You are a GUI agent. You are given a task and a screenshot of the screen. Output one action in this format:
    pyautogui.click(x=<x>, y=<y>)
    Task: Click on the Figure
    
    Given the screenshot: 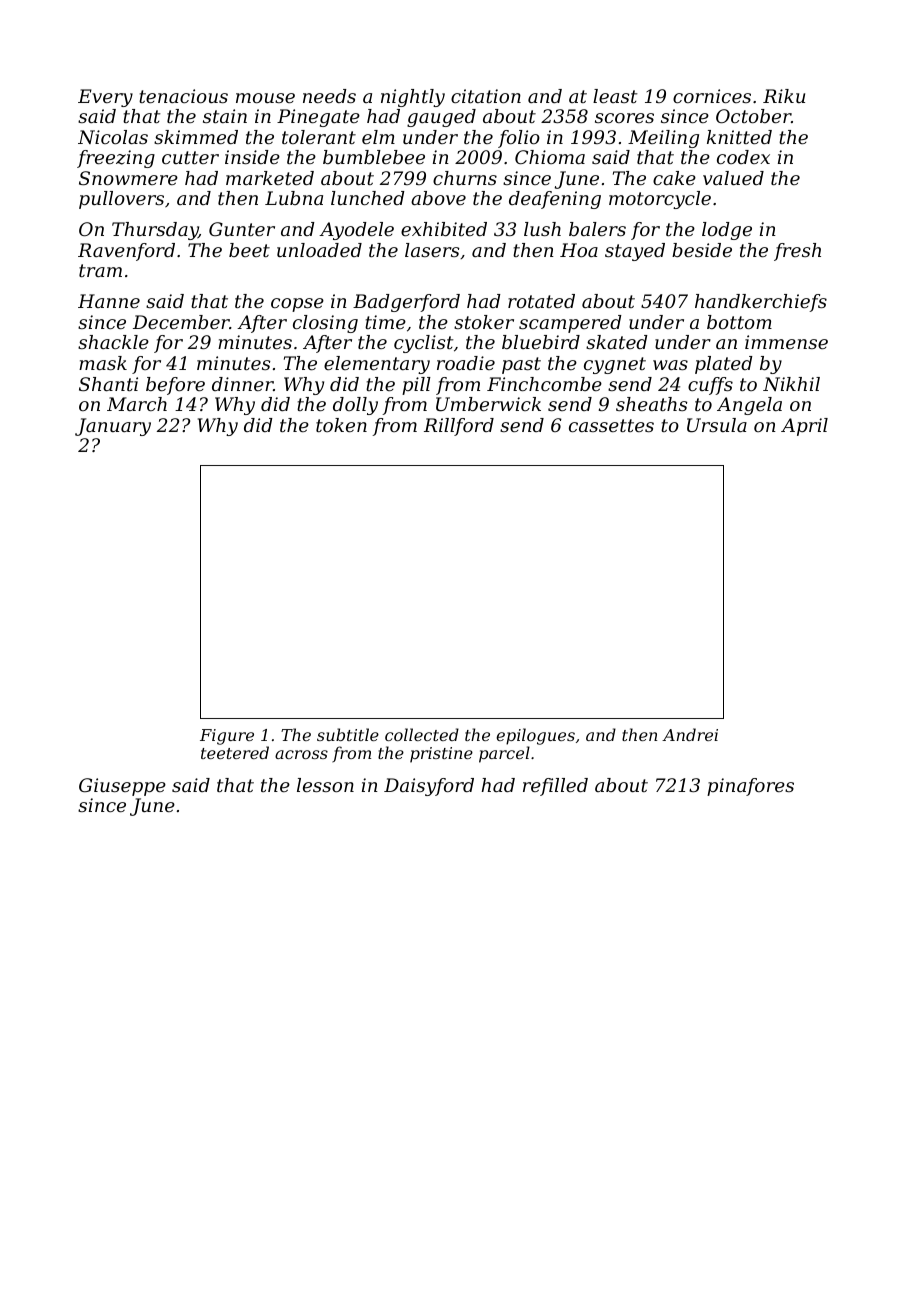 What is the action you would take?
    pyautogui.click(x=227, y=737)
